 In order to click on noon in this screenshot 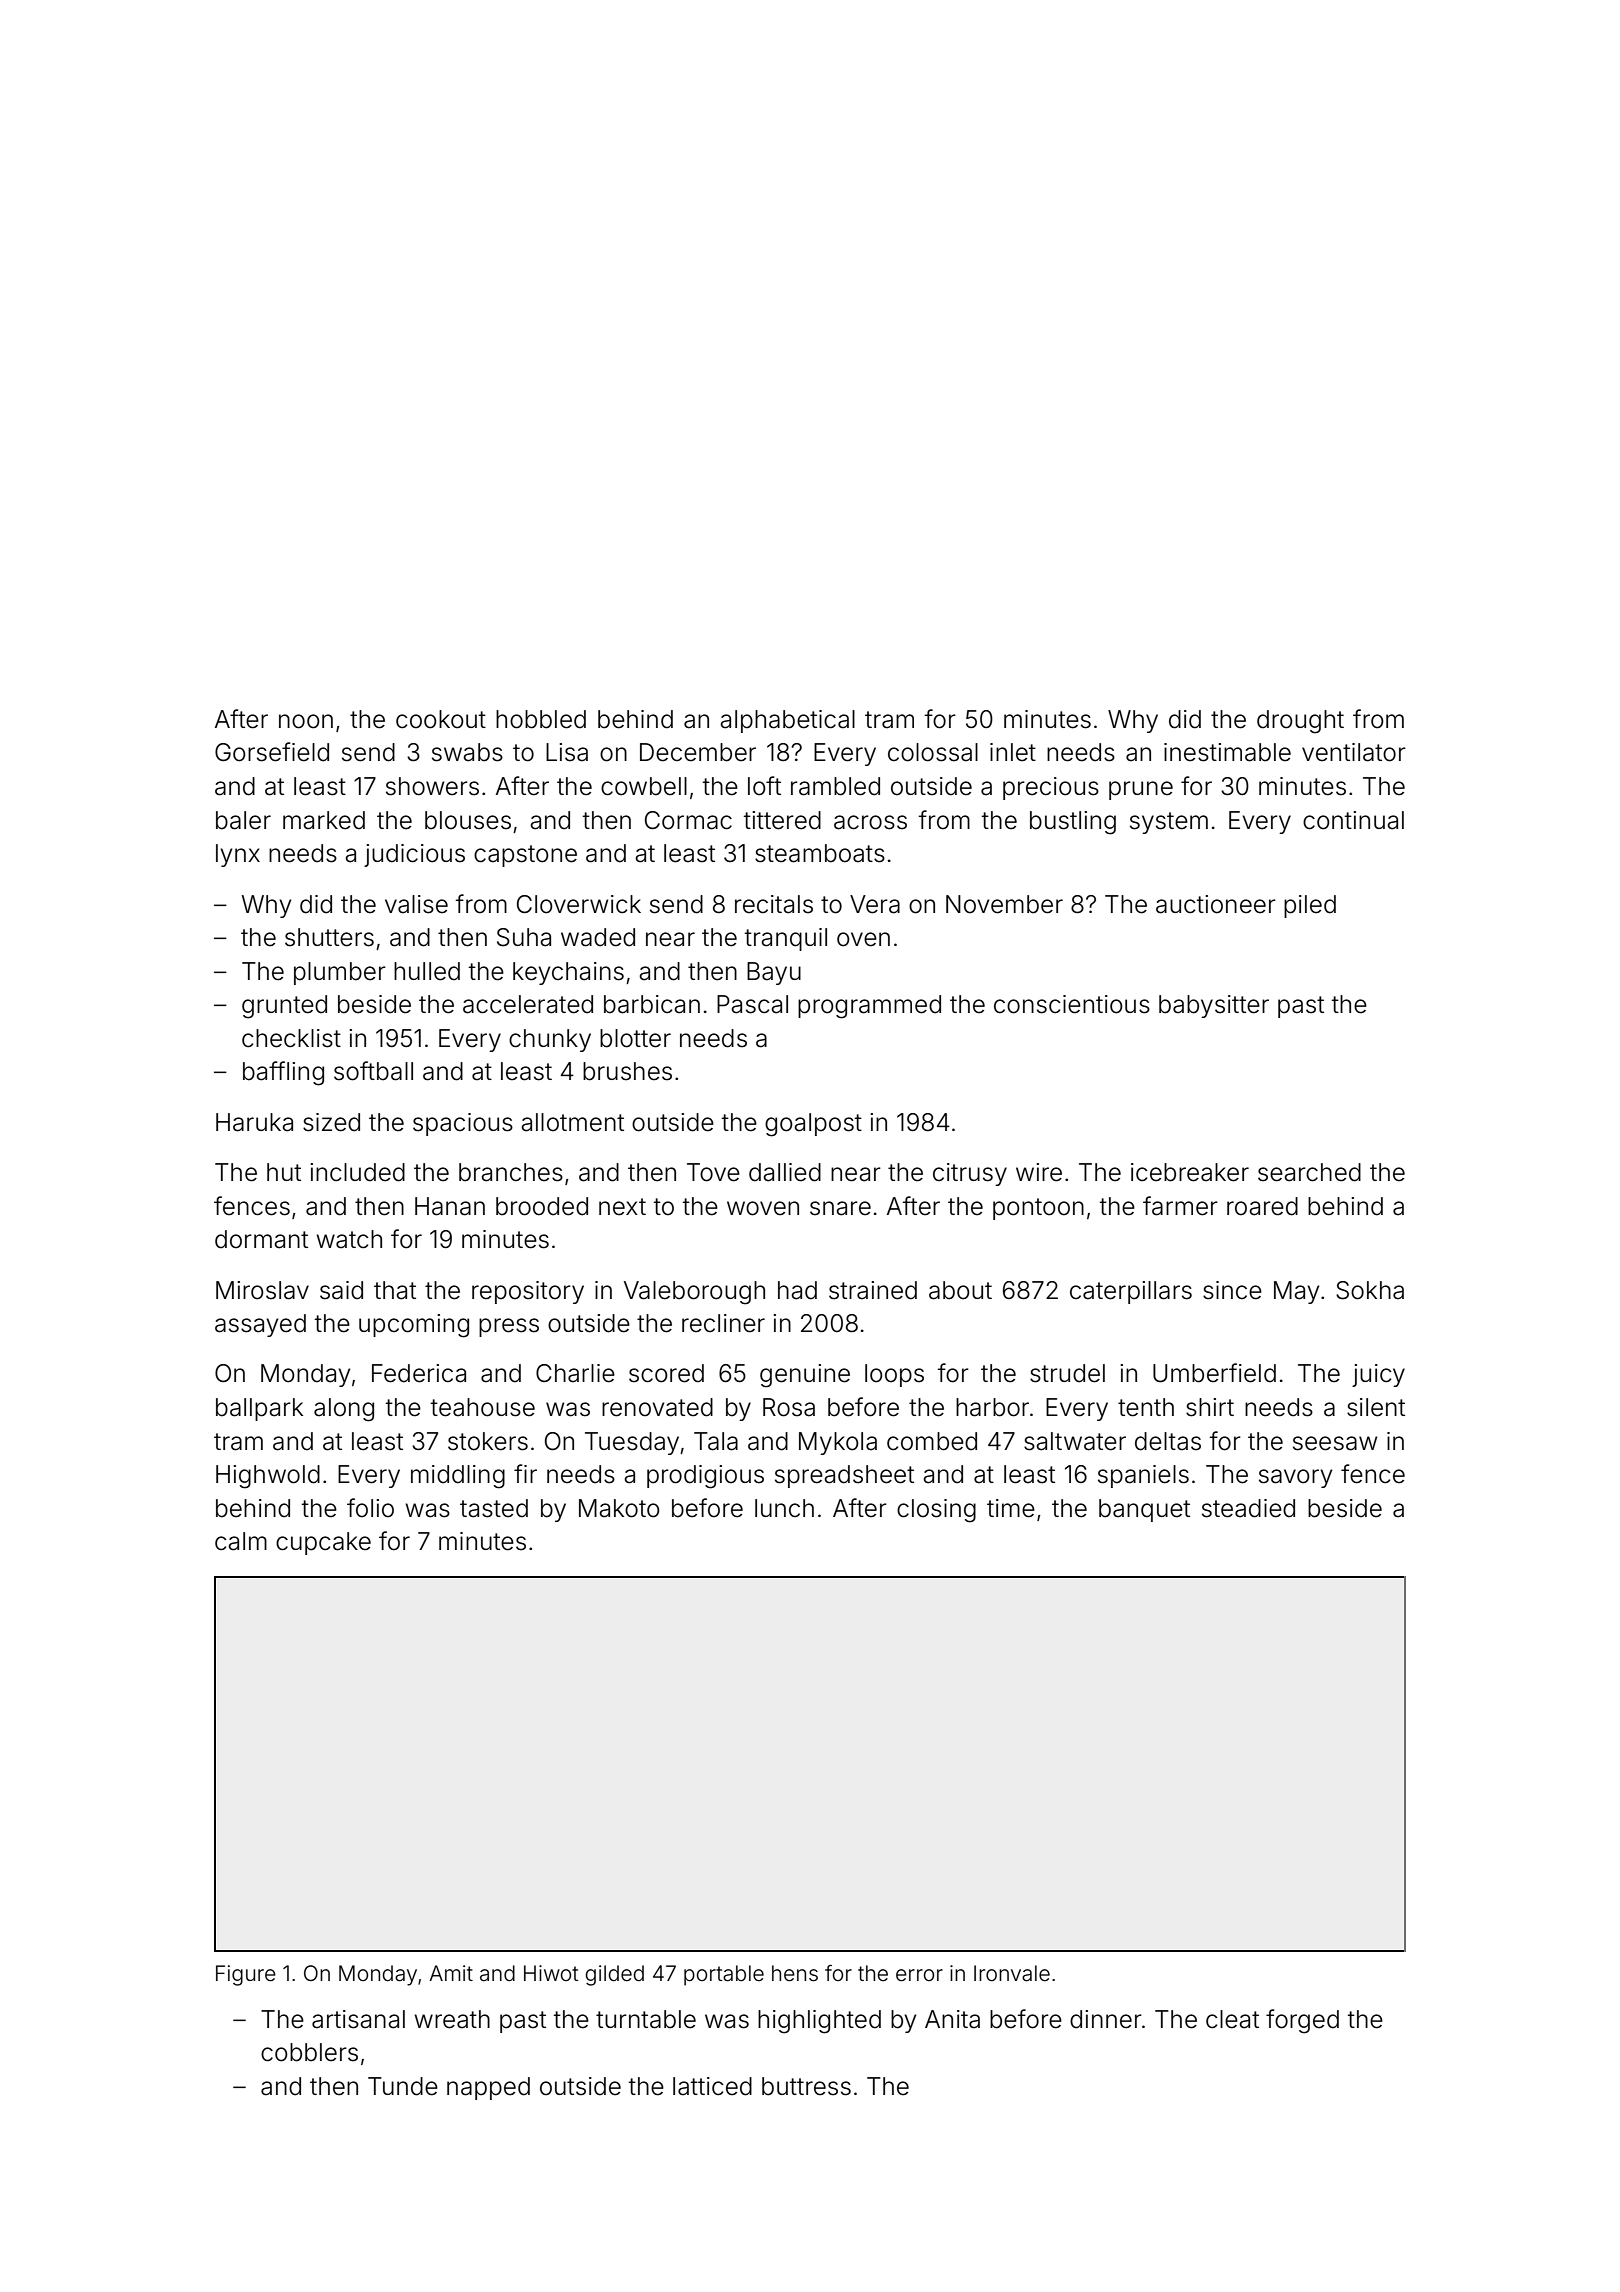, I will do `click(306, 721)`.
